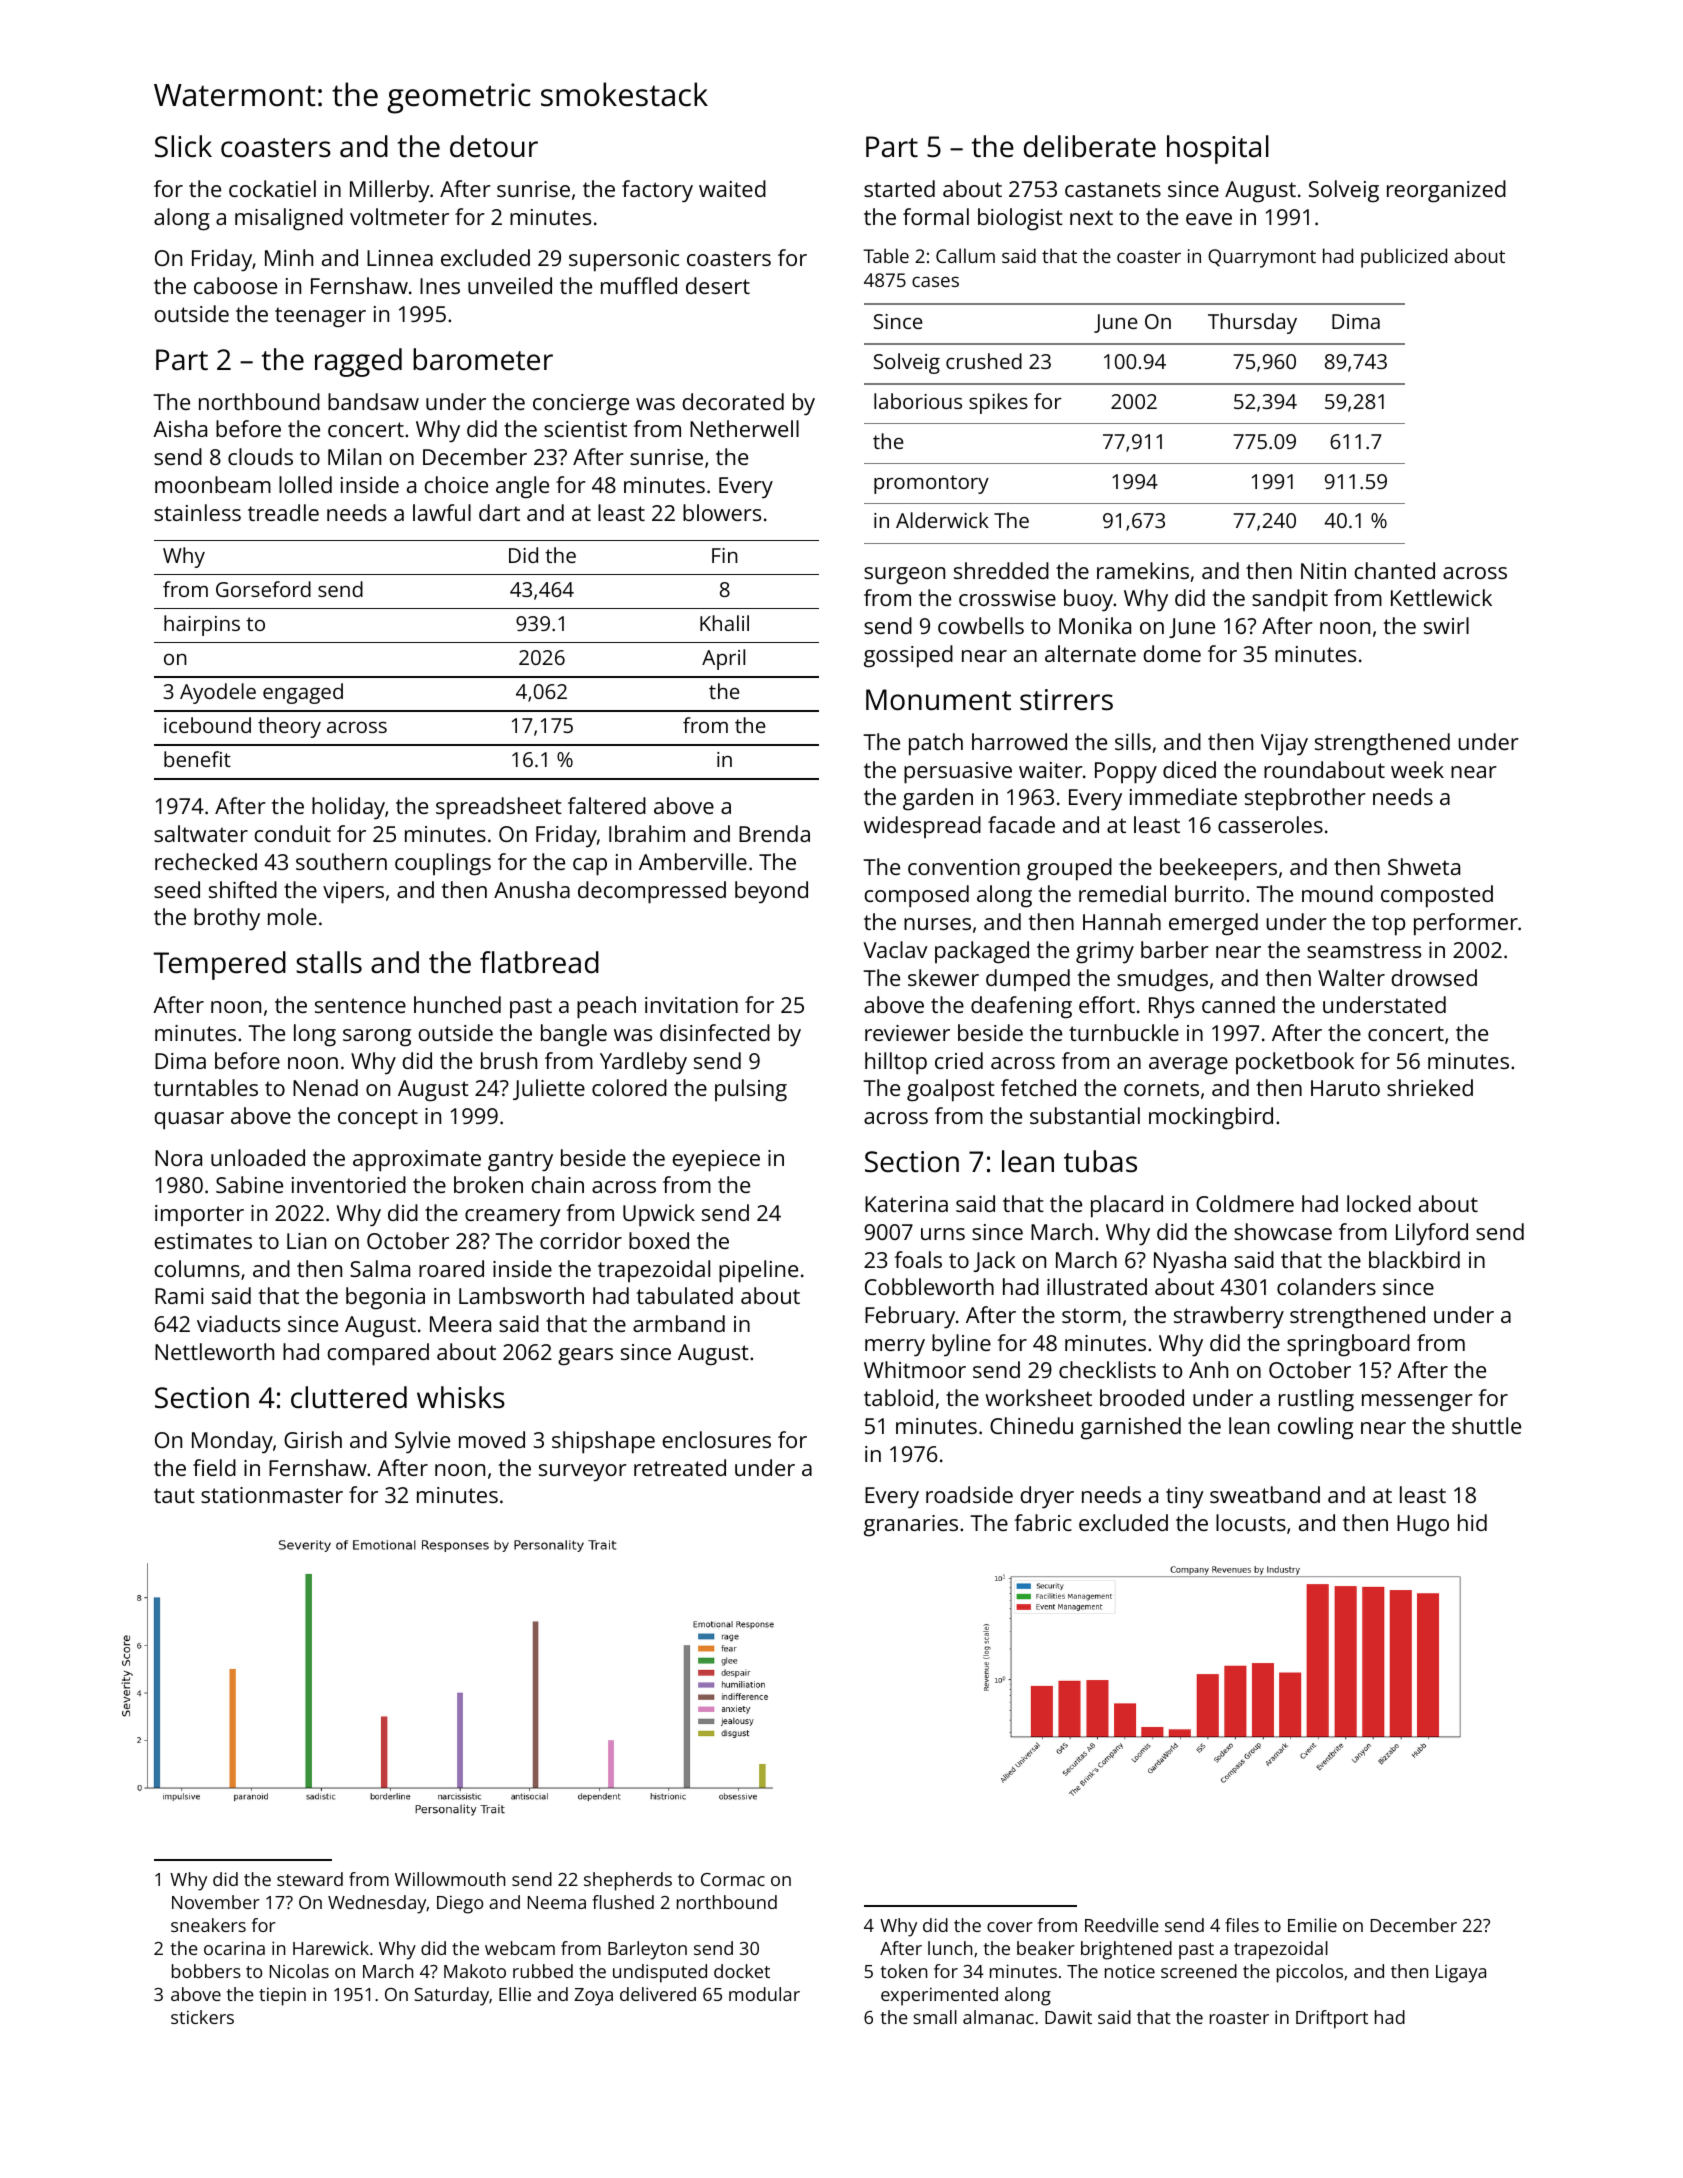 This document has width=1683, height=2178. I want to click on hospital, so click(1218, 149).
